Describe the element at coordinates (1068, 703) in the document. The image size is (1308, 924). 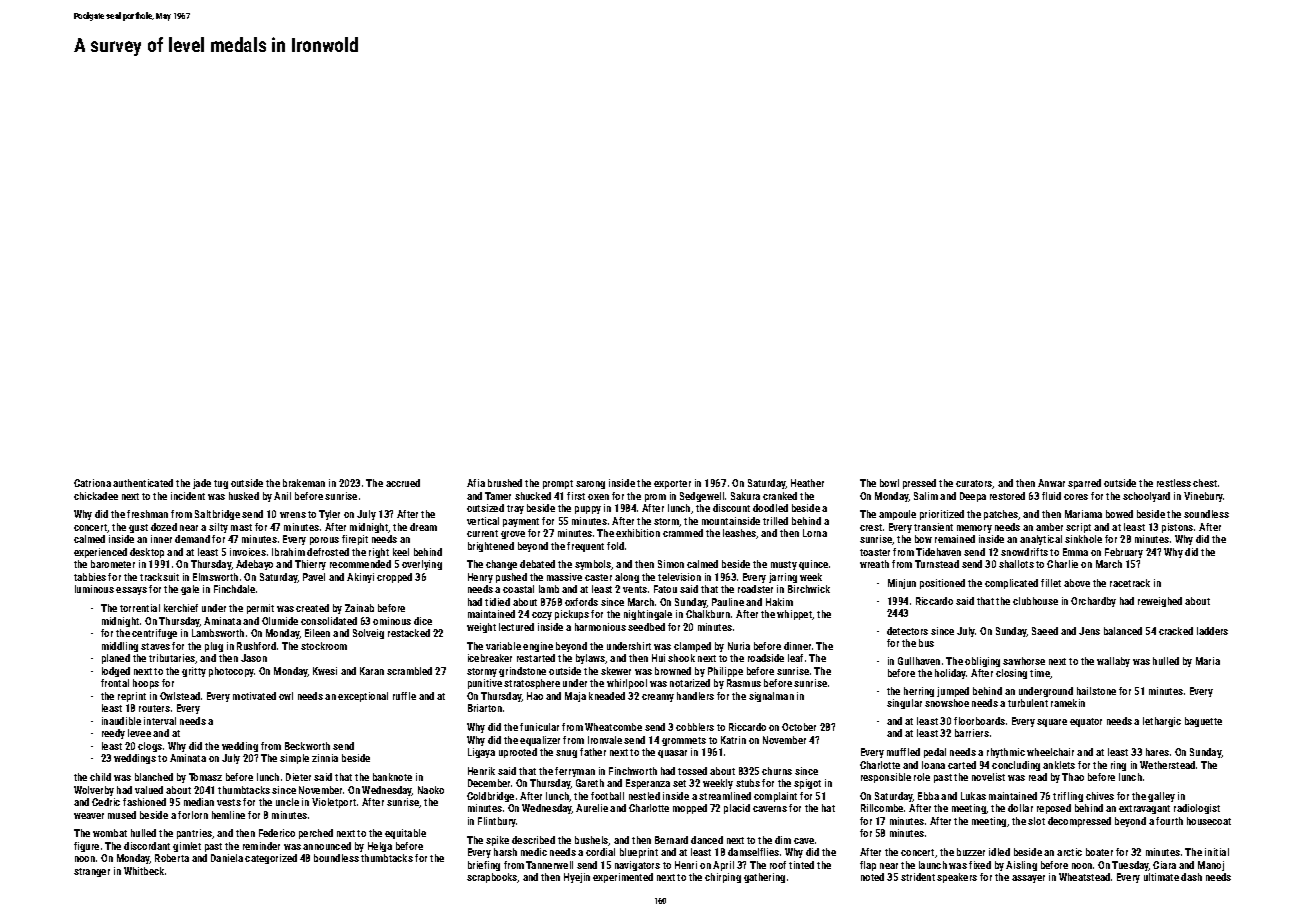
I see `ramekin` at that location.
